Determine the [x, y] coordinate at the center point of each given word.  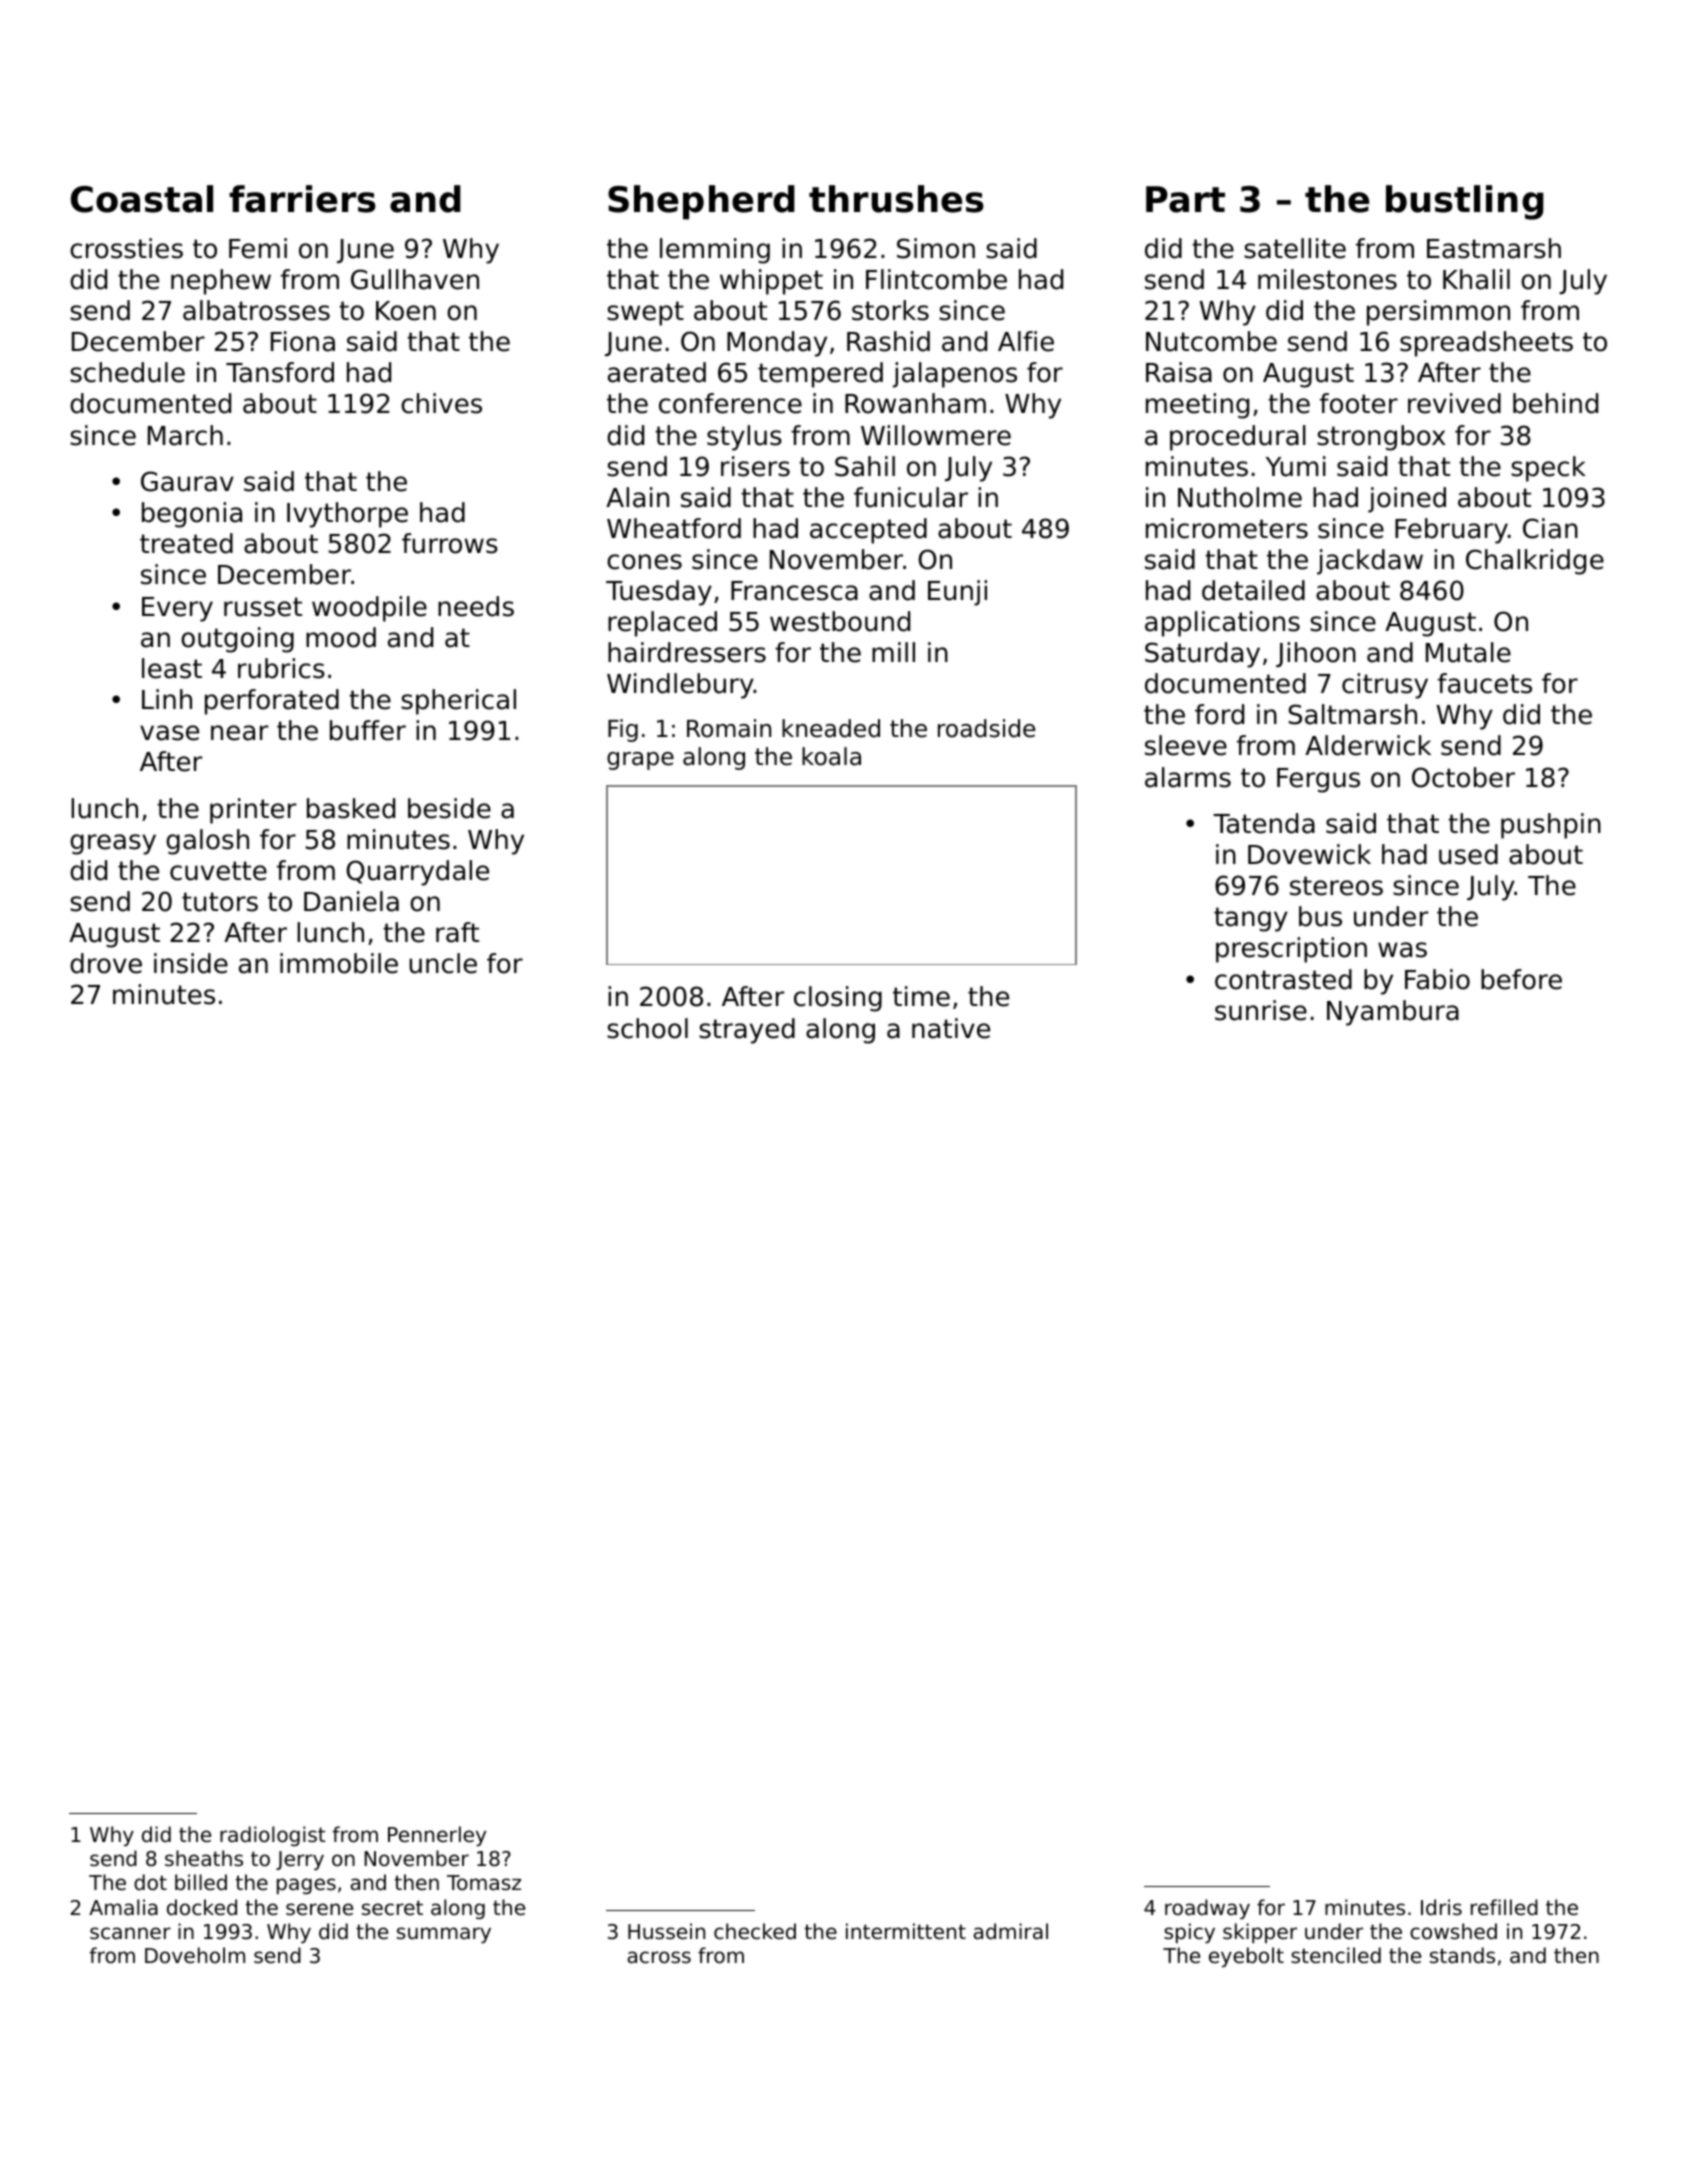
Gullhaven [415, 279]
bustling [1465, 202]
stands [1462, 1955]
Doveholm [195, 1955]
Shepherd [701, 202]
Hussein [666, 1931]
